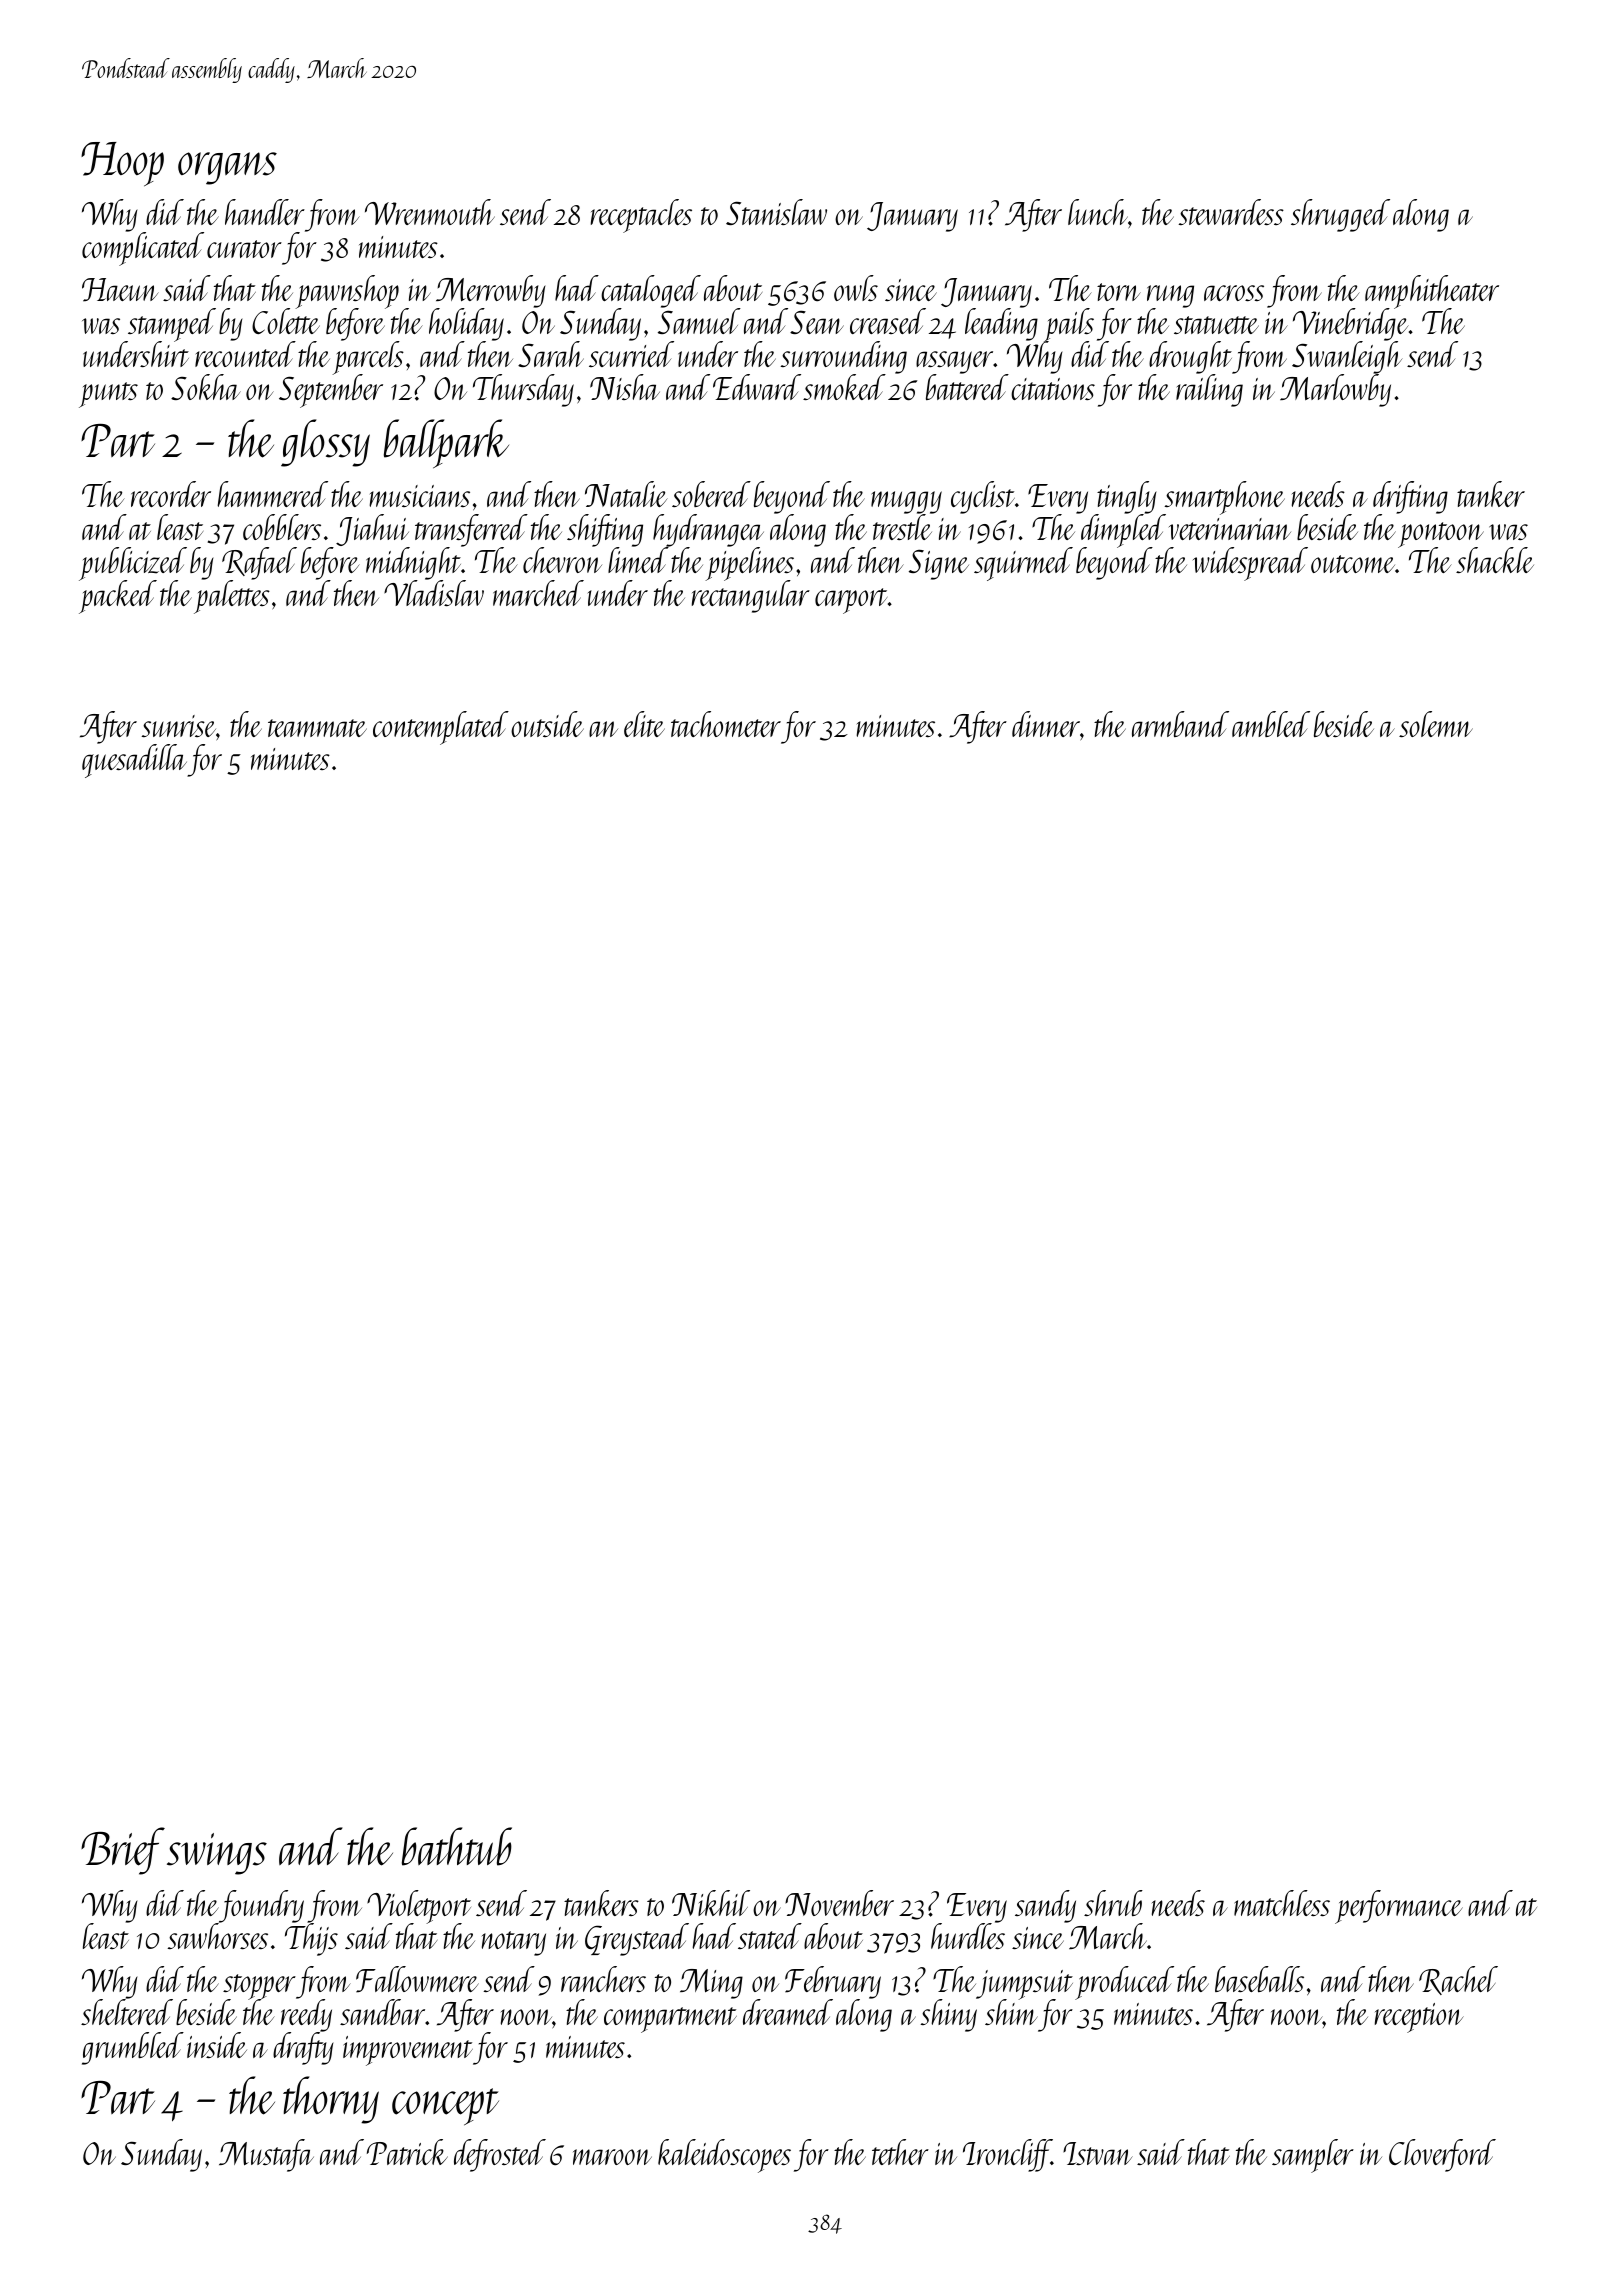  What do you see at coordinates (1282, 1903) in the screenshot?
I see `matchless` at bounding box center [1282, 1903].
